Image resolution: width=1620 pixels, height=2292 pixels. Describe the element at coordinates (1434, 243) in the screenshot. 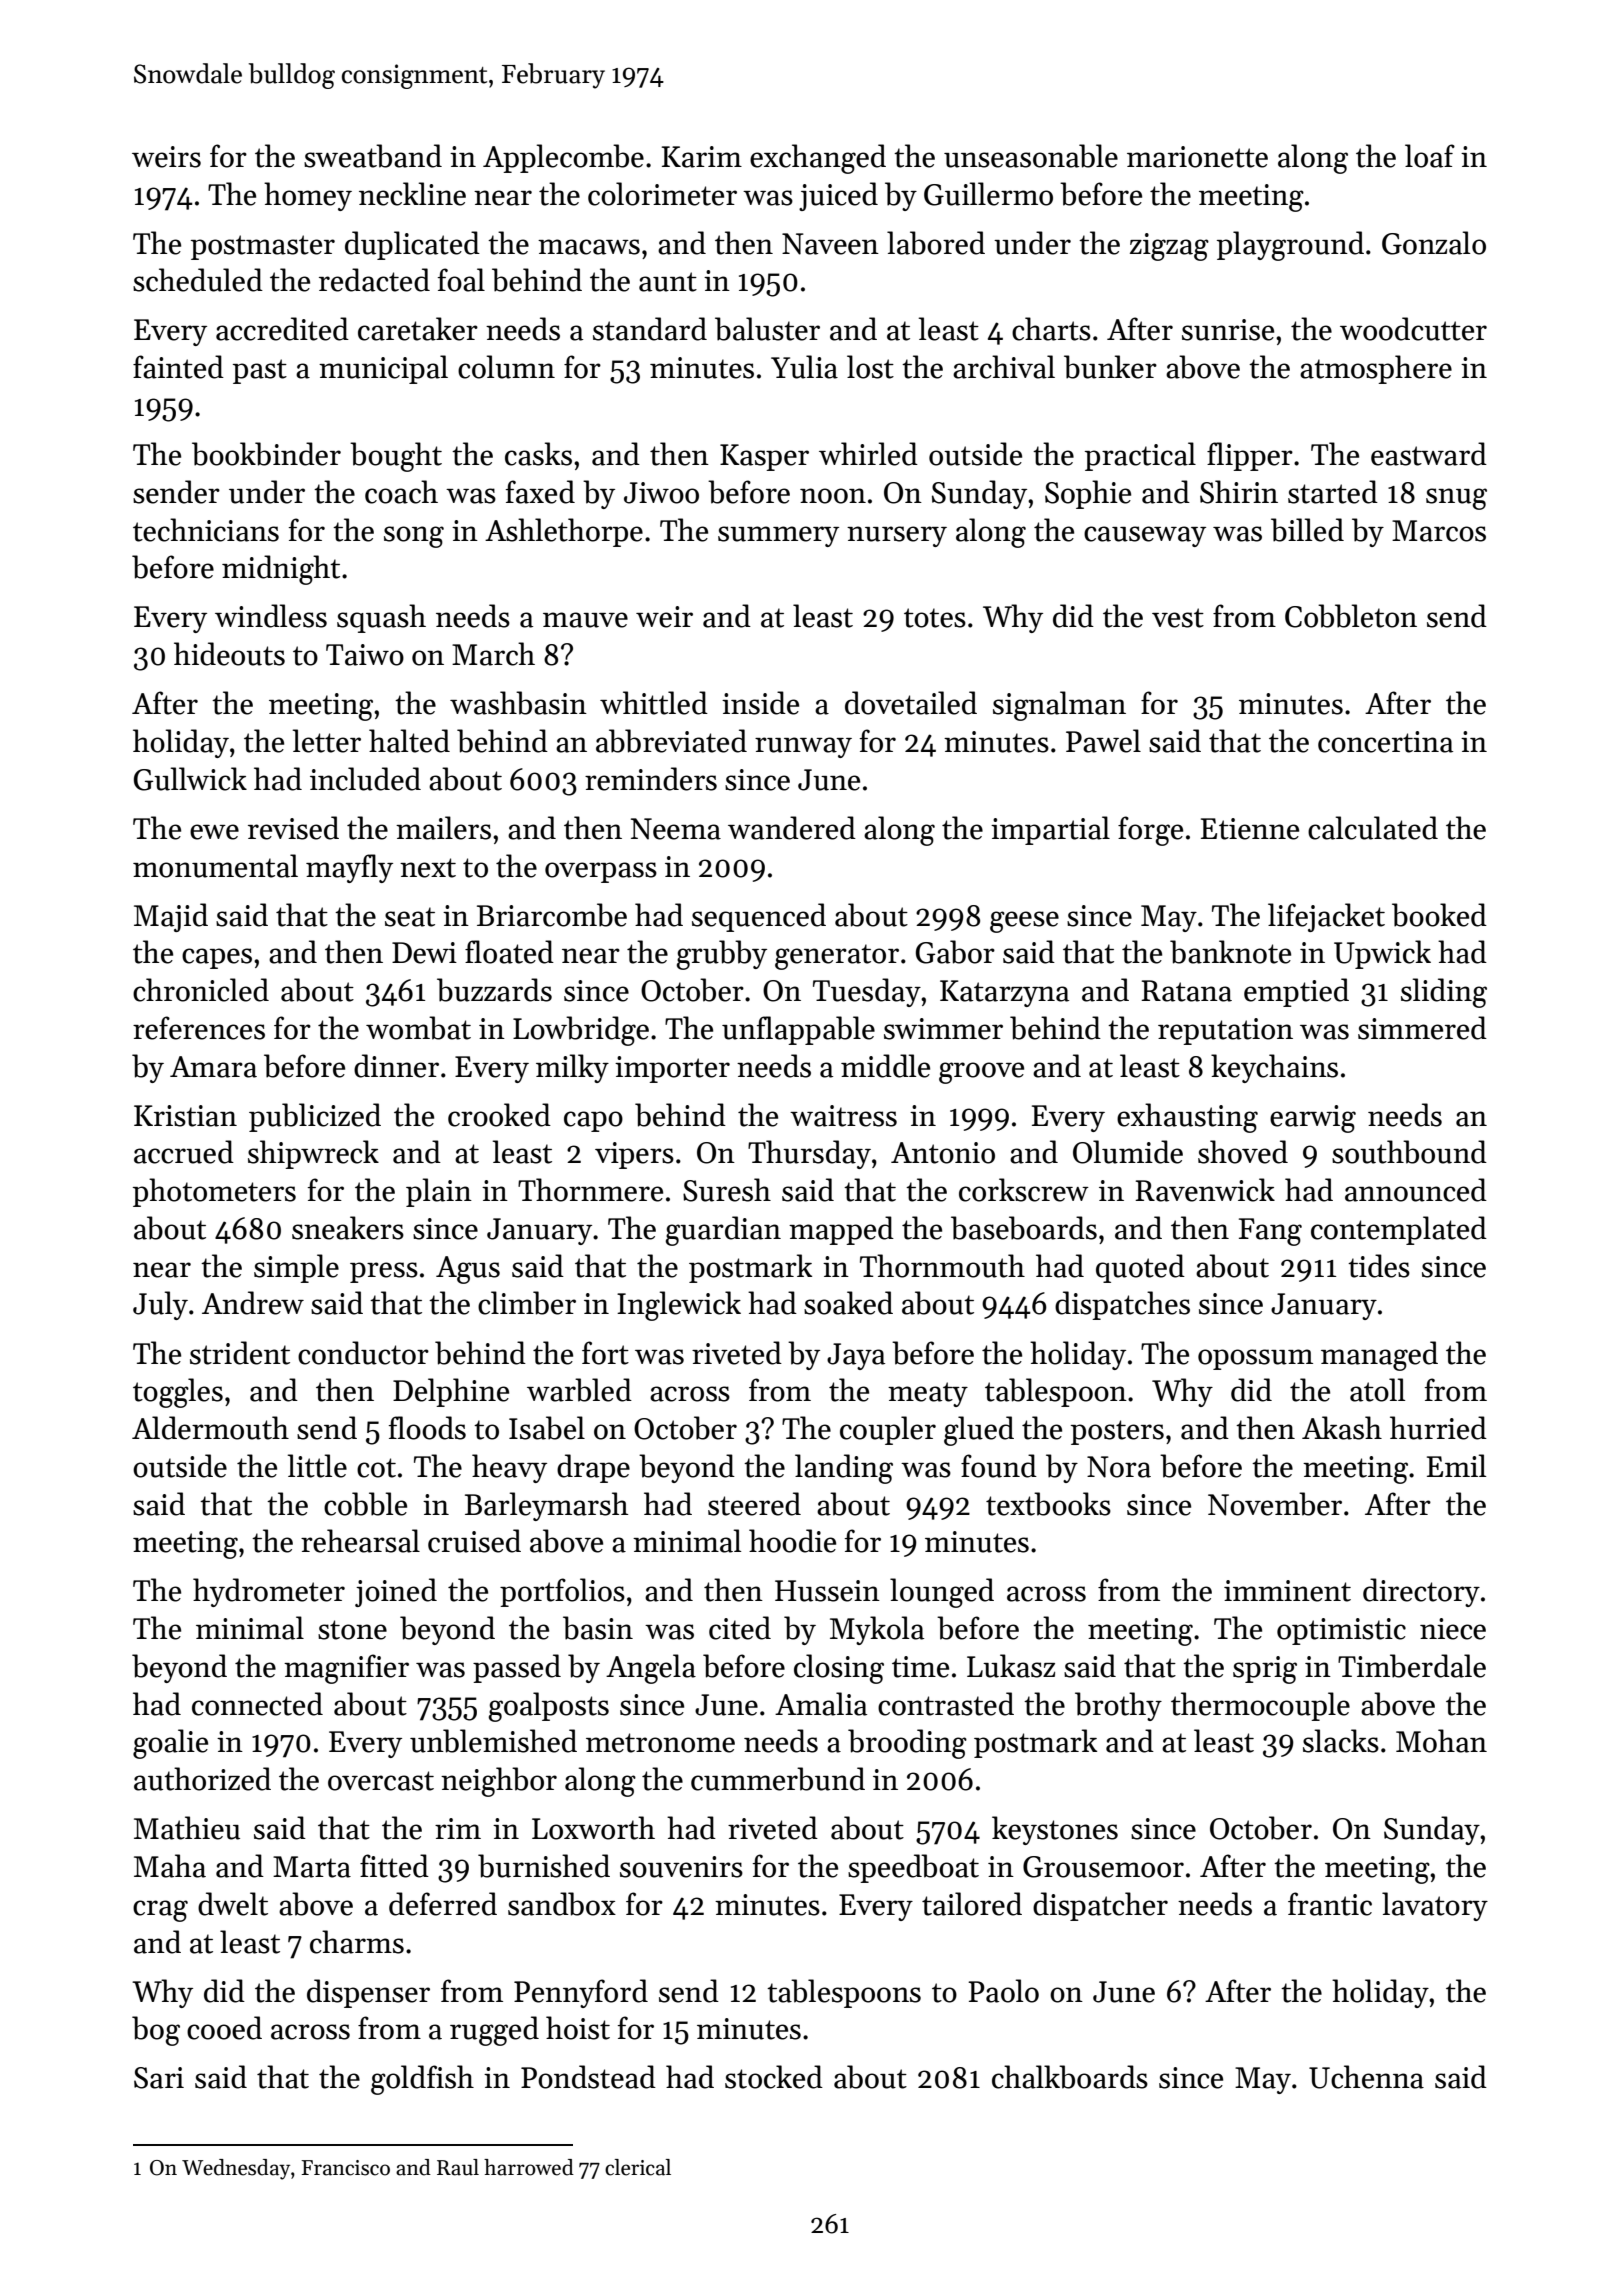

I see `Gonzalo` at that location.
